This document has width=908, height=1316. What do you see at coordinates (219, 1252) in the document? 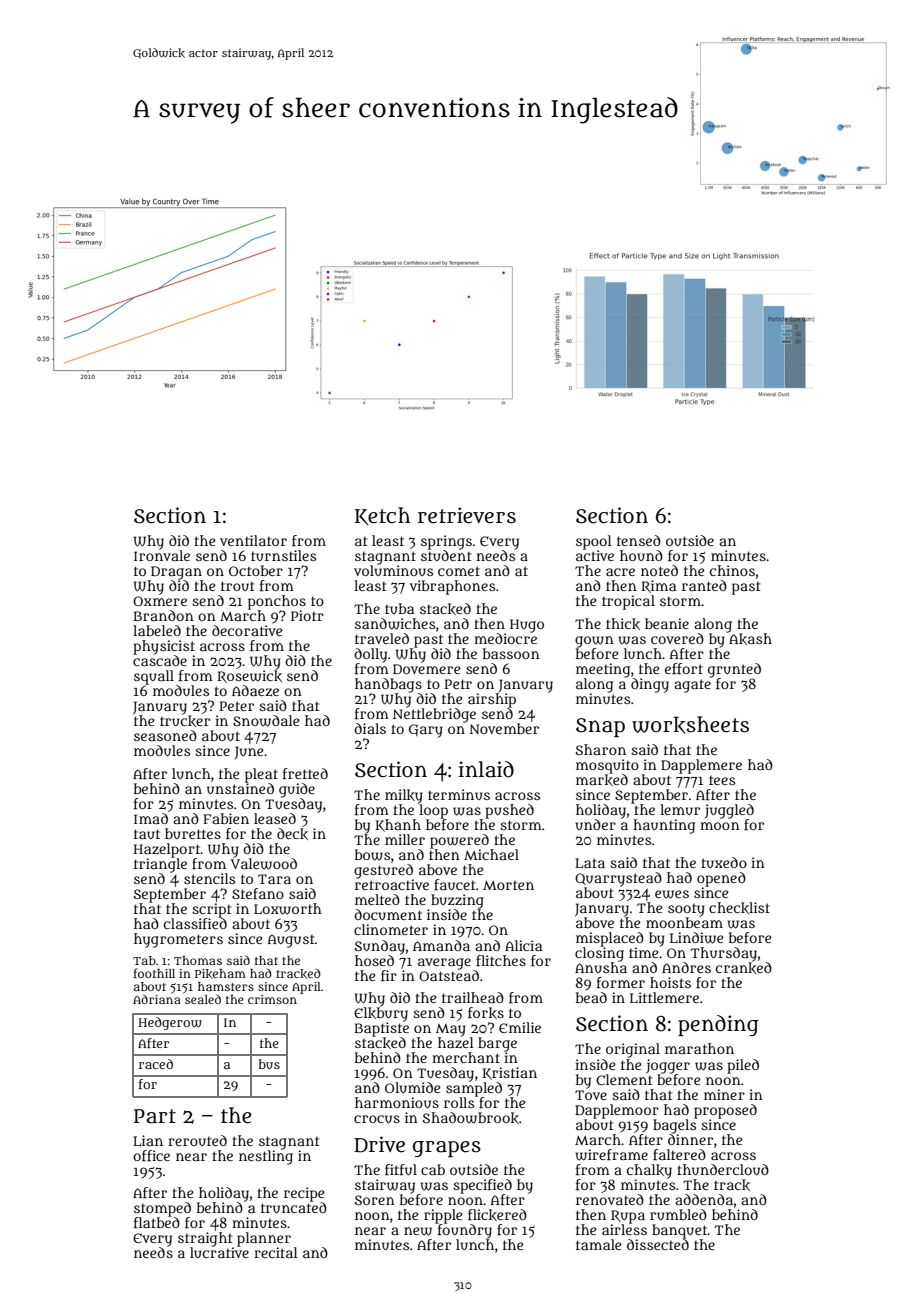
I see `lucrative` at bounding box center [219, 1252].
